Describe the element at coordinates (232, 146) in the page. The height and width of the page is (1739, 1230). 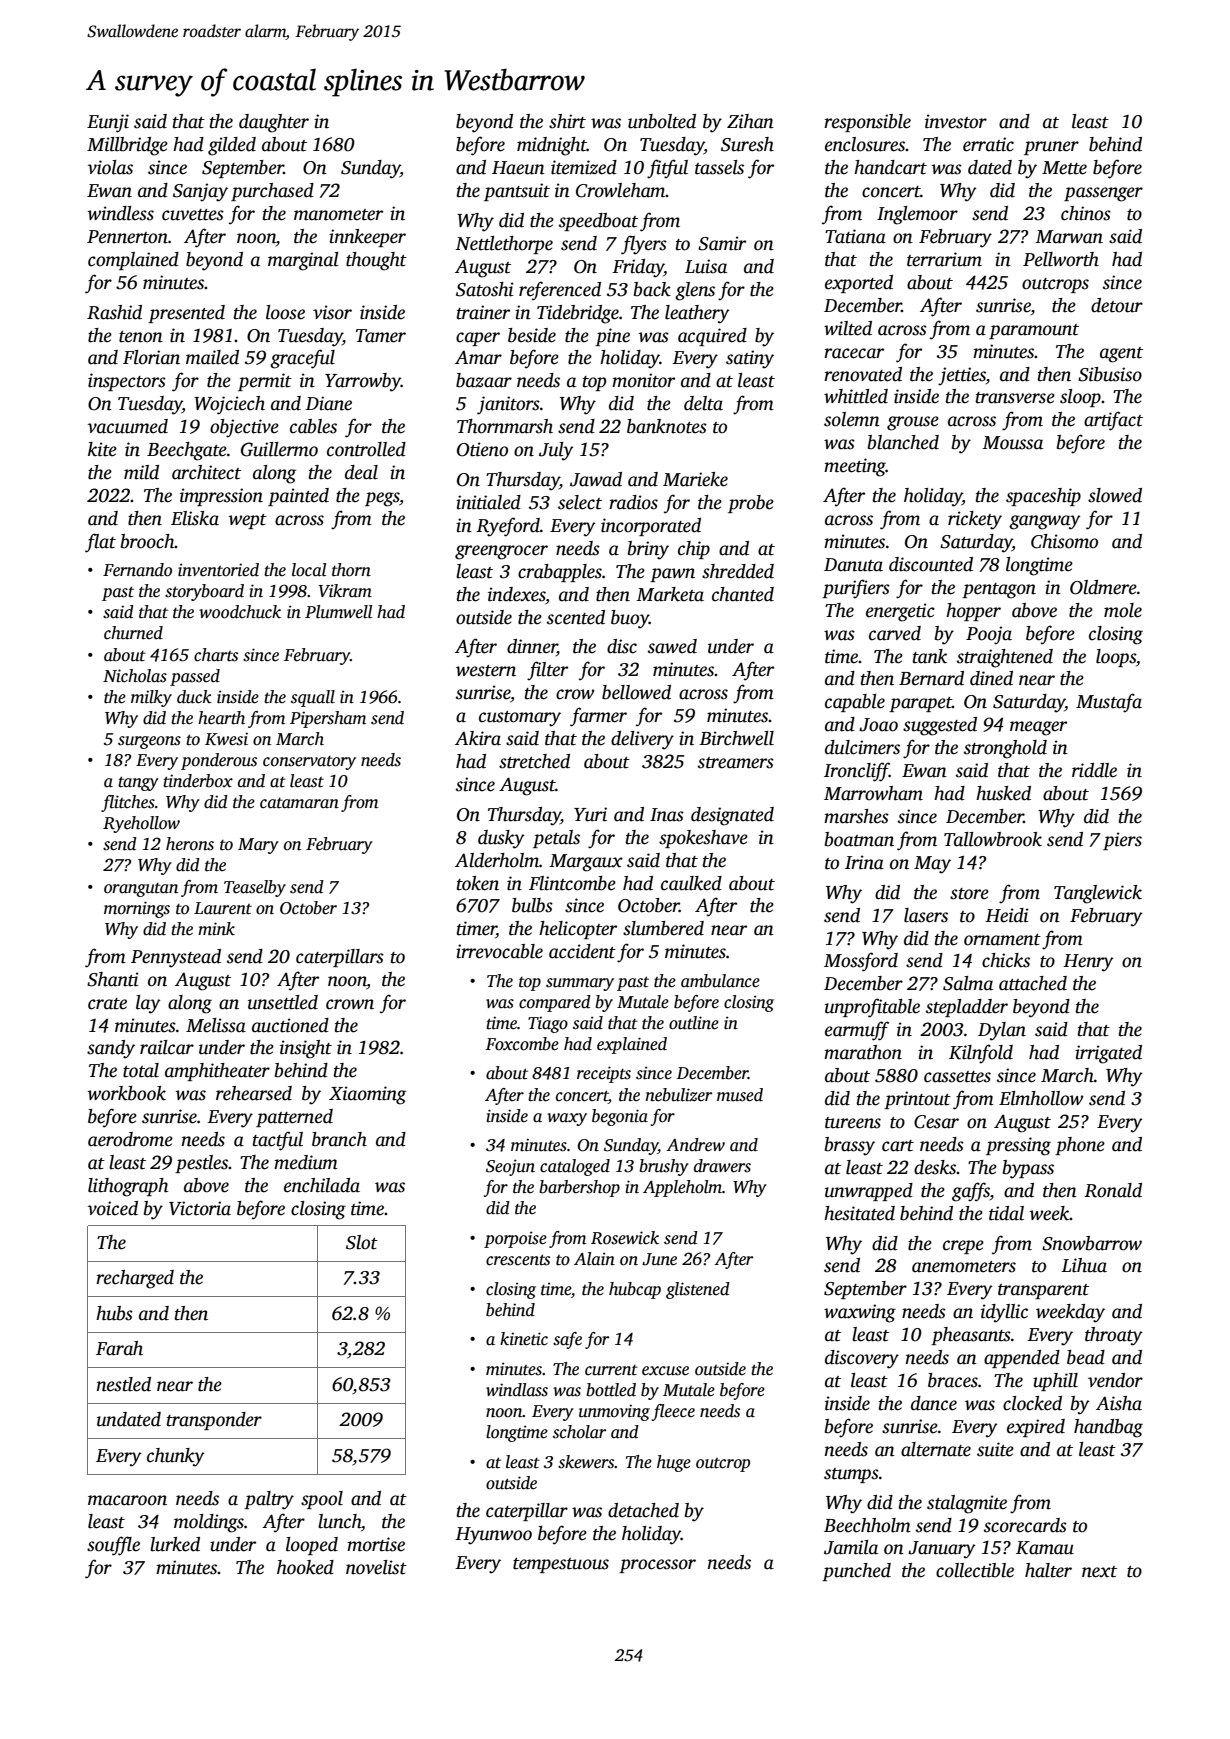
I see `gilded` at that location.
